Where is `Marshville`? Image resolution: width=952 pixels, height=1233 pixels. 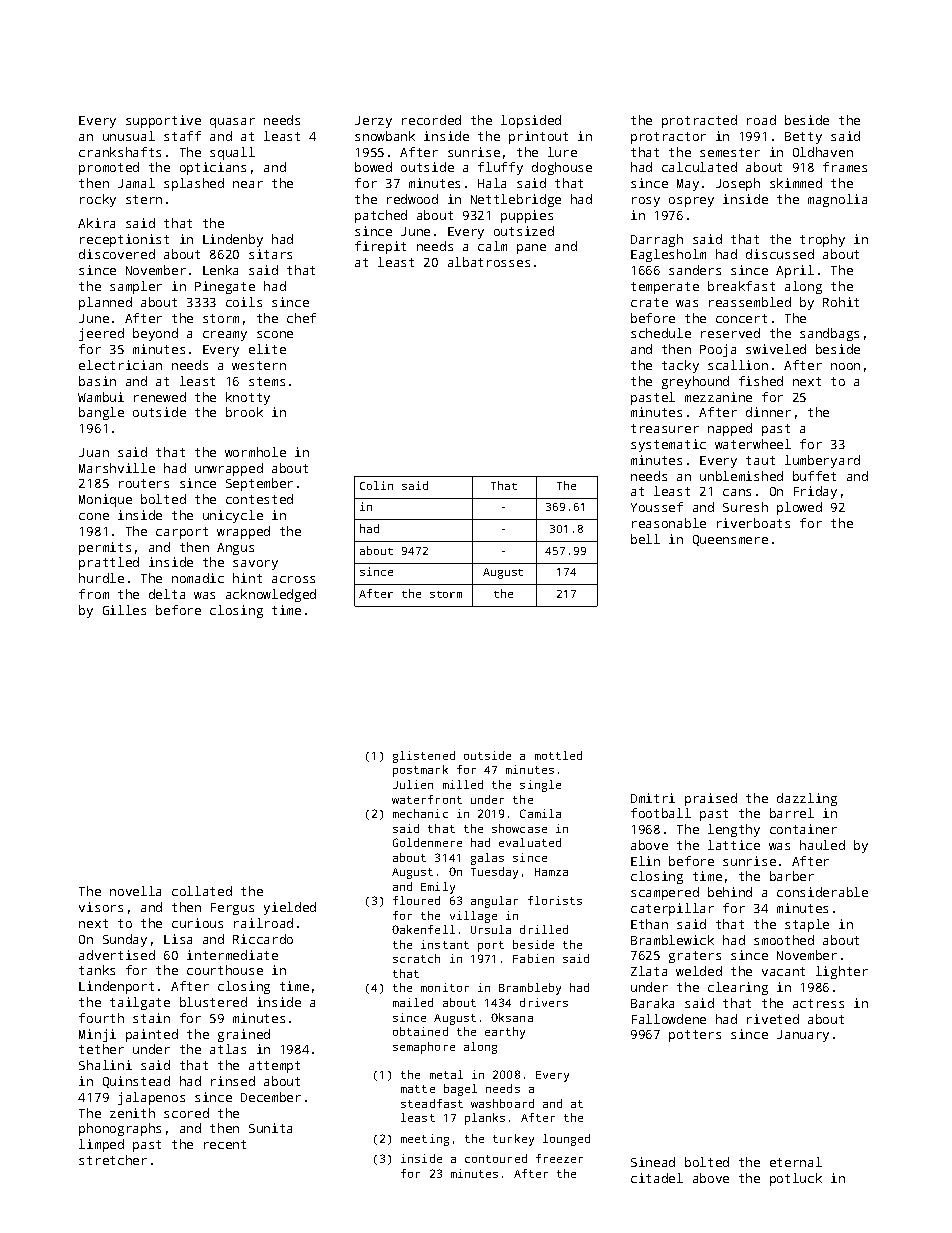
Marshville is located at coordinates (117, 468).
